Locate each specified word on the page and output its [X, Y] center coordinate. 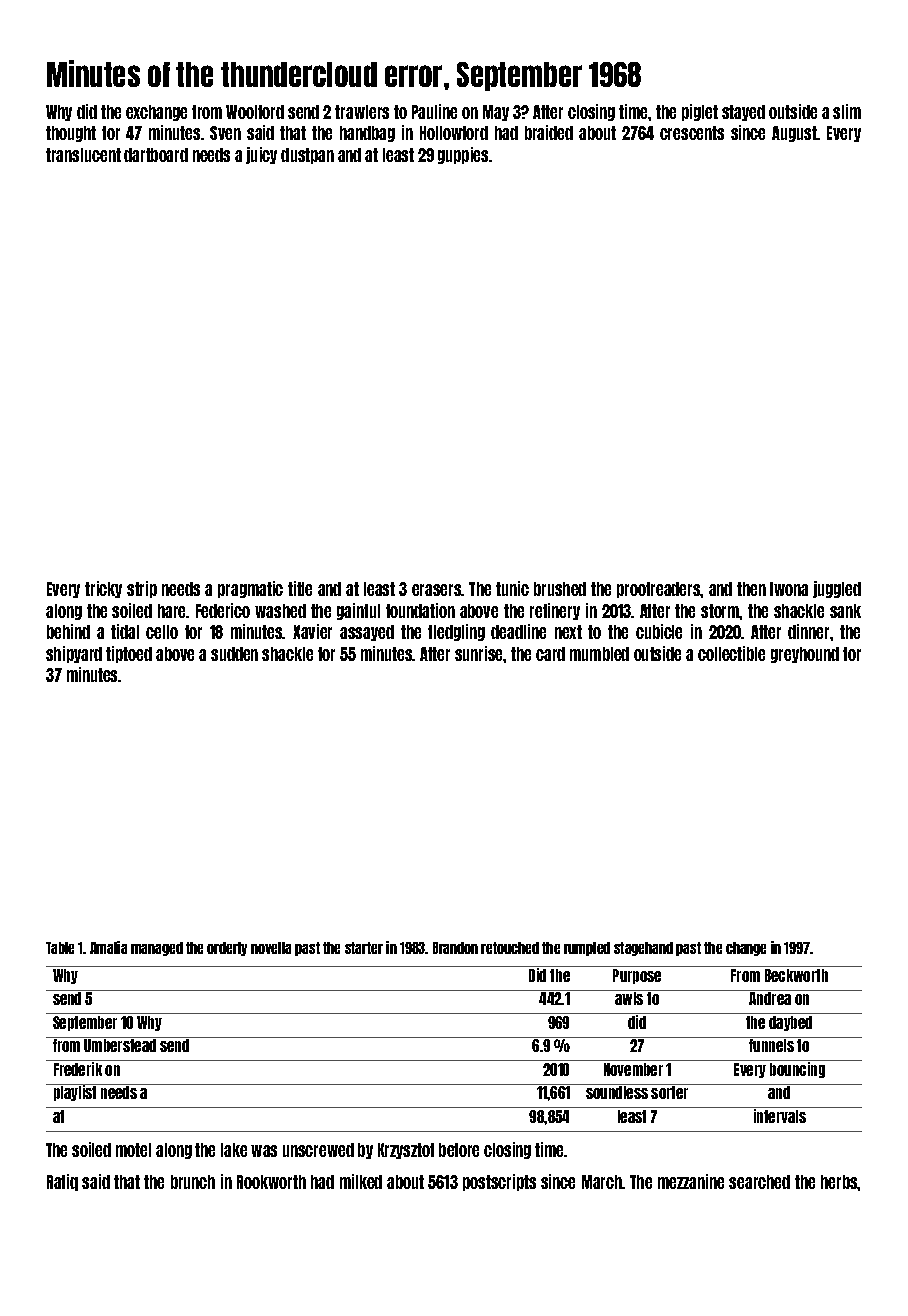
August [794, 134]
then [751, 589]
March [602, 1182]
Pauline [434, 111]
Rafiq [62, 1182]
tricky [103, 589]
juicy [261, 155]
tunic [512, 588]
